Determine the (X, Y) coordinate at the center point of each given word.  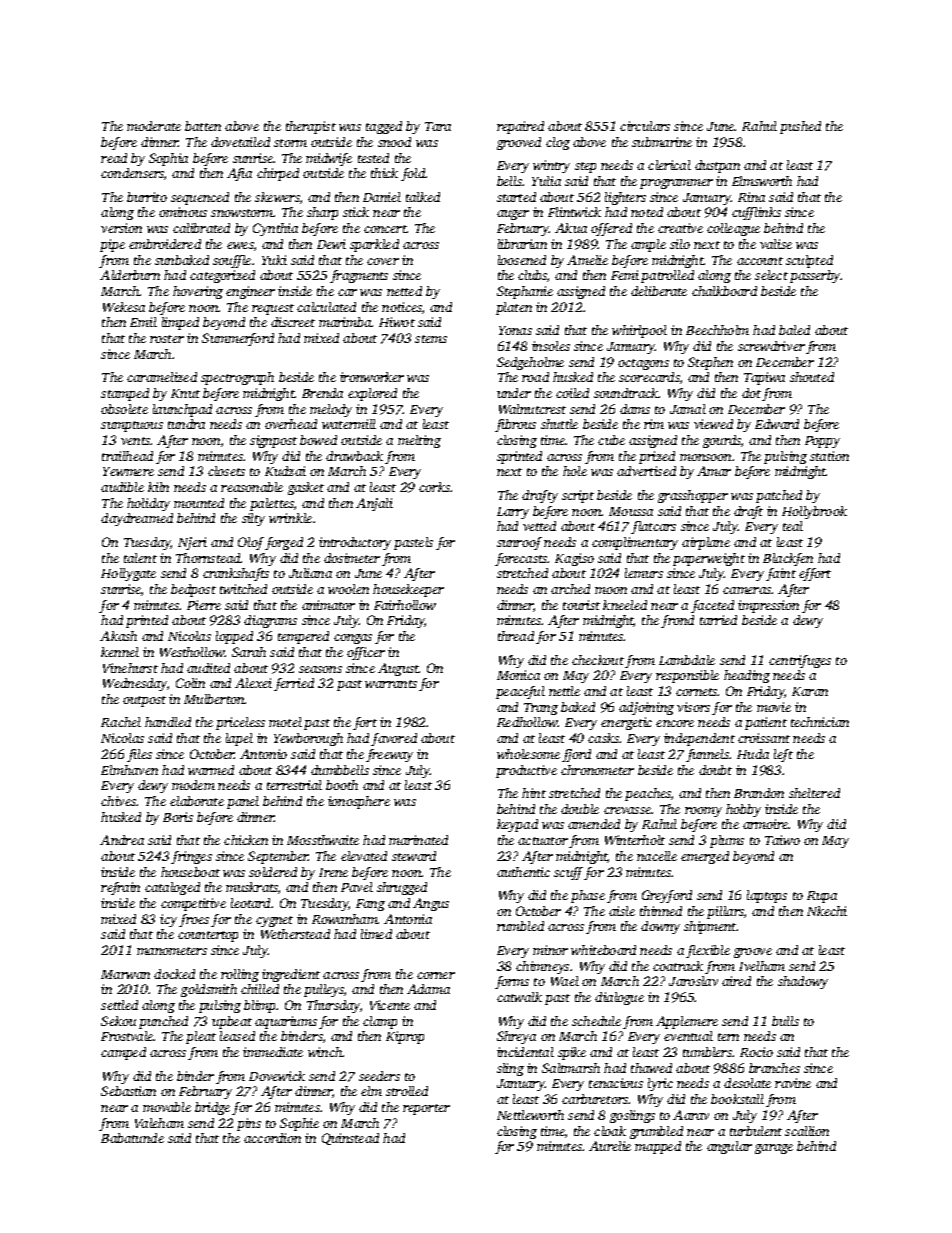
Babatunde (132, 1138)
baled (794, 330)
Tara (438, 126)
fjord (576, 755)
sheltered (814, 793)
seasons (320, 669)
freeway (389, 755)
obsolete (124, 409)
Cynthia (275, 229)
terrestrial (294, 785)
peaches (648, 794)
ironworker (372, 377)
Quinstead (350, 1139)
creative (680, 228)
